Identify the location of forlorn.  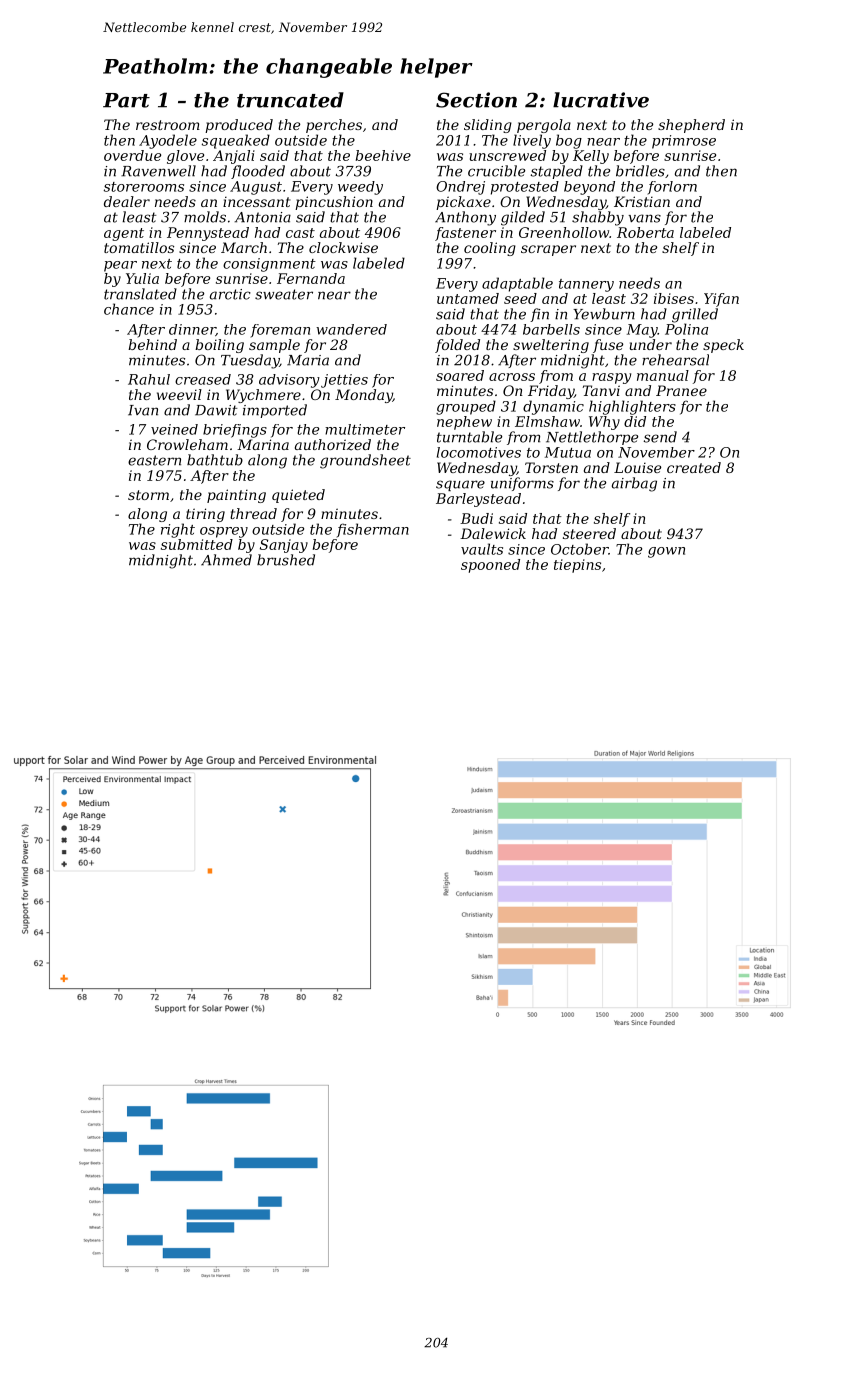
(672, 187).
